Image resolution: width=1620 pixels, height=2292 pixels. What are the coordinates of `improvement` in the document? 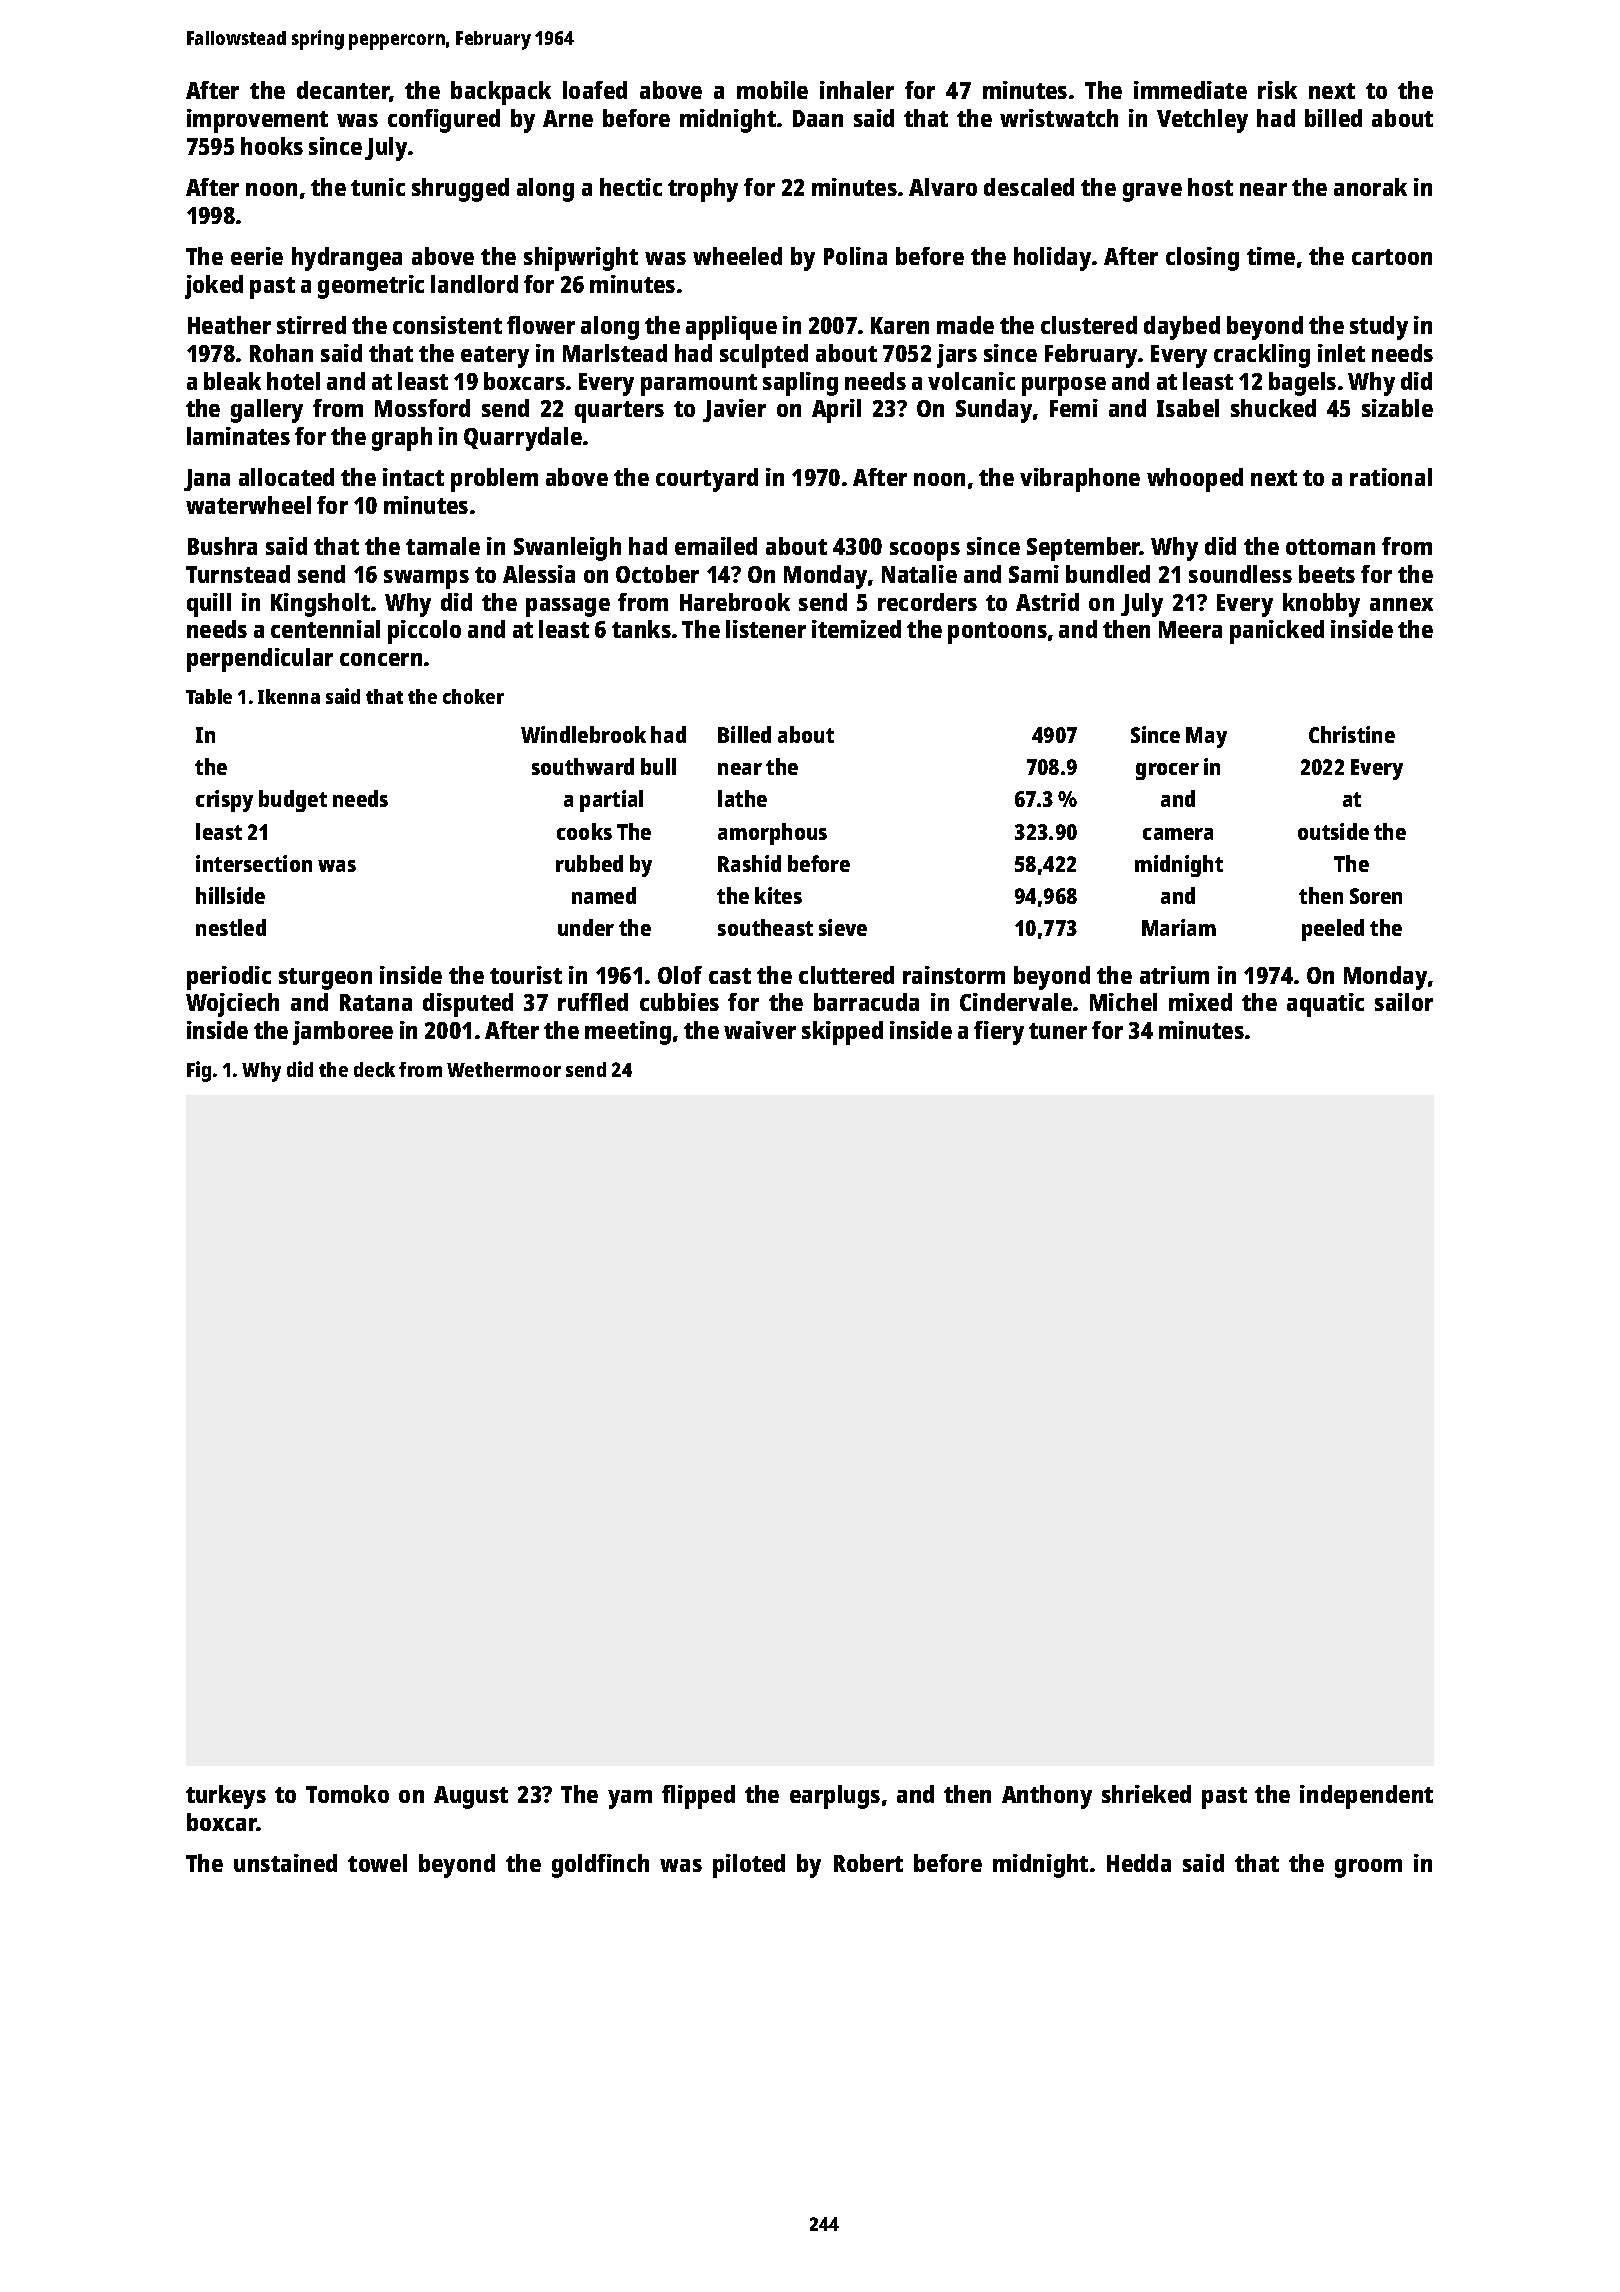 It's located at (257, 121).
